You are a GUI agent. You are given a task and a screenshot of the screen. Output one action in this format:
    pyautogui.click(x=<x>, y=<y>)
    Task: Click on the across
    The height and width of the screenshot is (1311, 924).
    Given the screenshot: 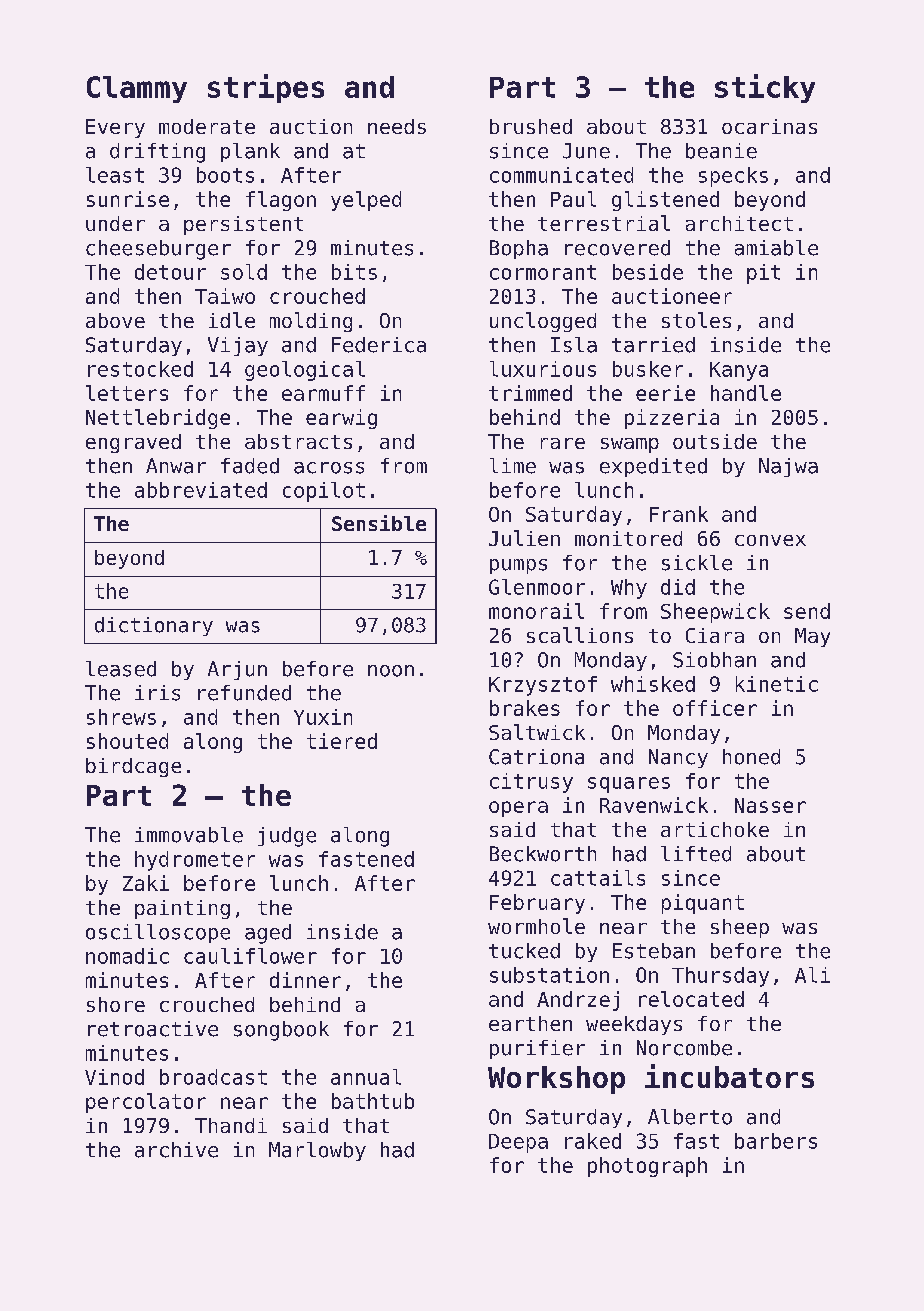 What is the action you would take?
    pyautogui.click(x=329, y=468)
